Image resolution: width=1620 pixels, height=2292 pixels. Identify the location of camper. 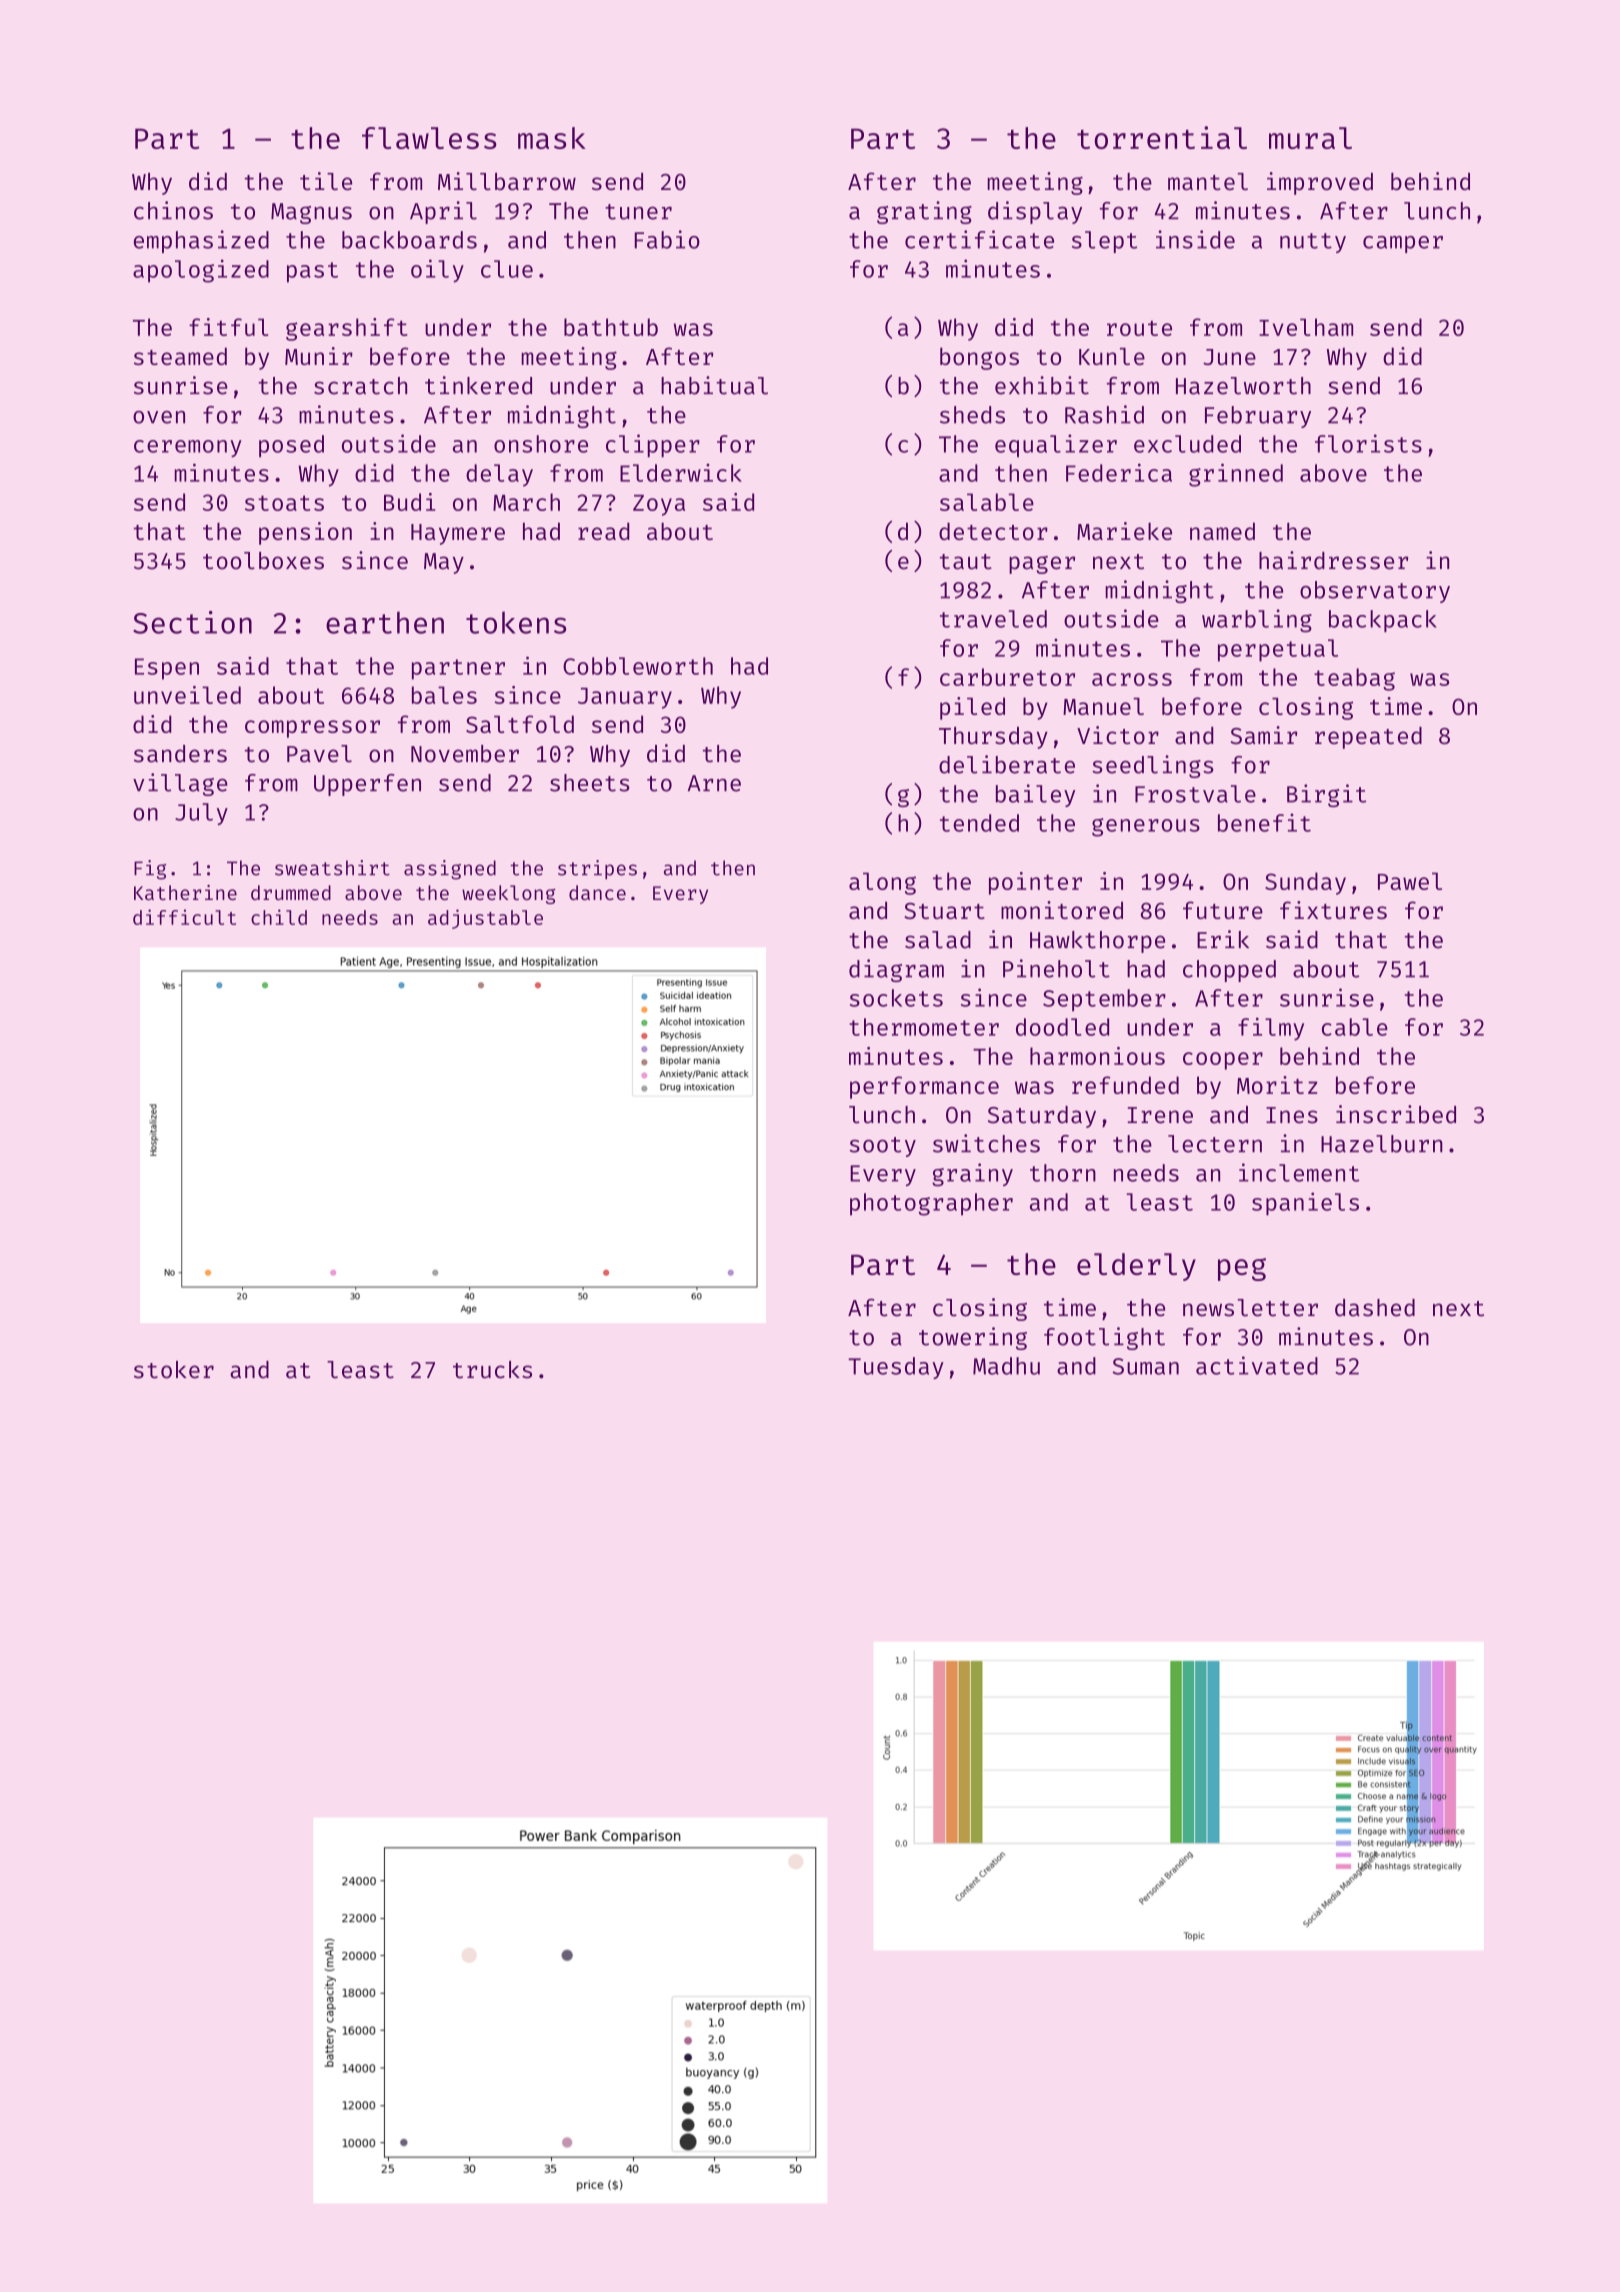
(1403, 244).
